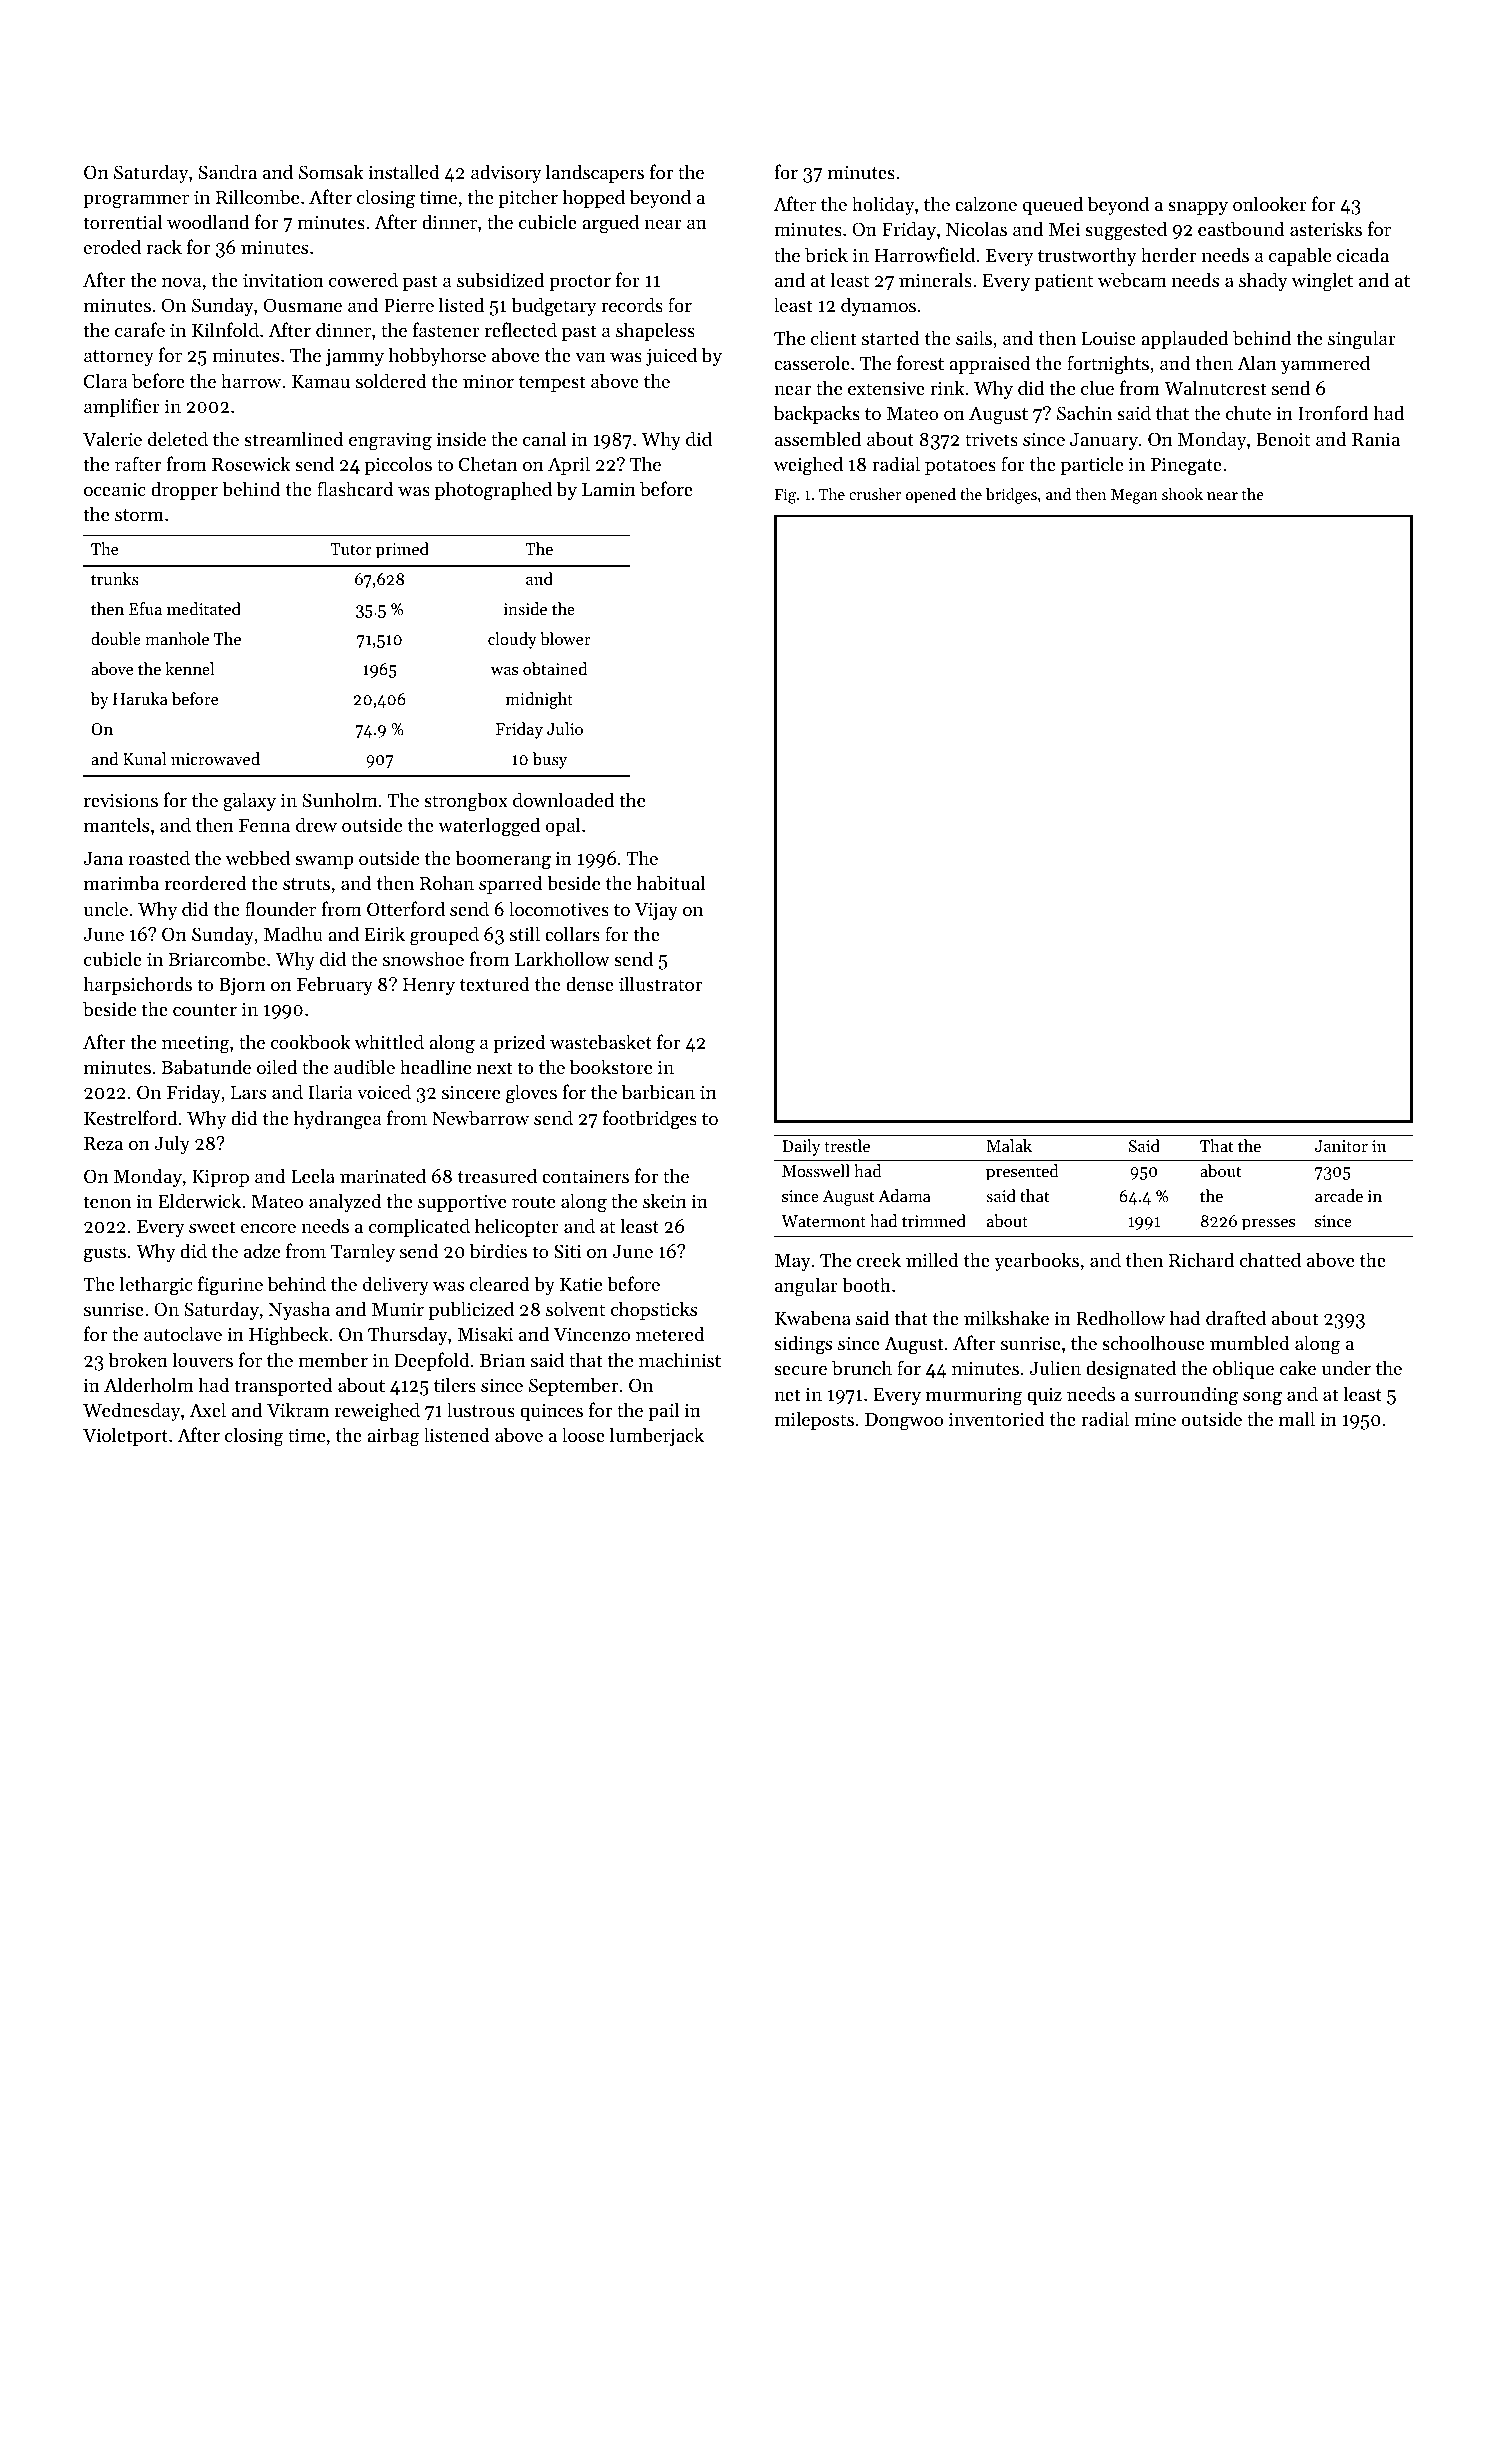 This screenshot has width=1496, height=2464. Describe the element at coordinates (559, 908) in the screenshot. I see `locomotives` at that location.
